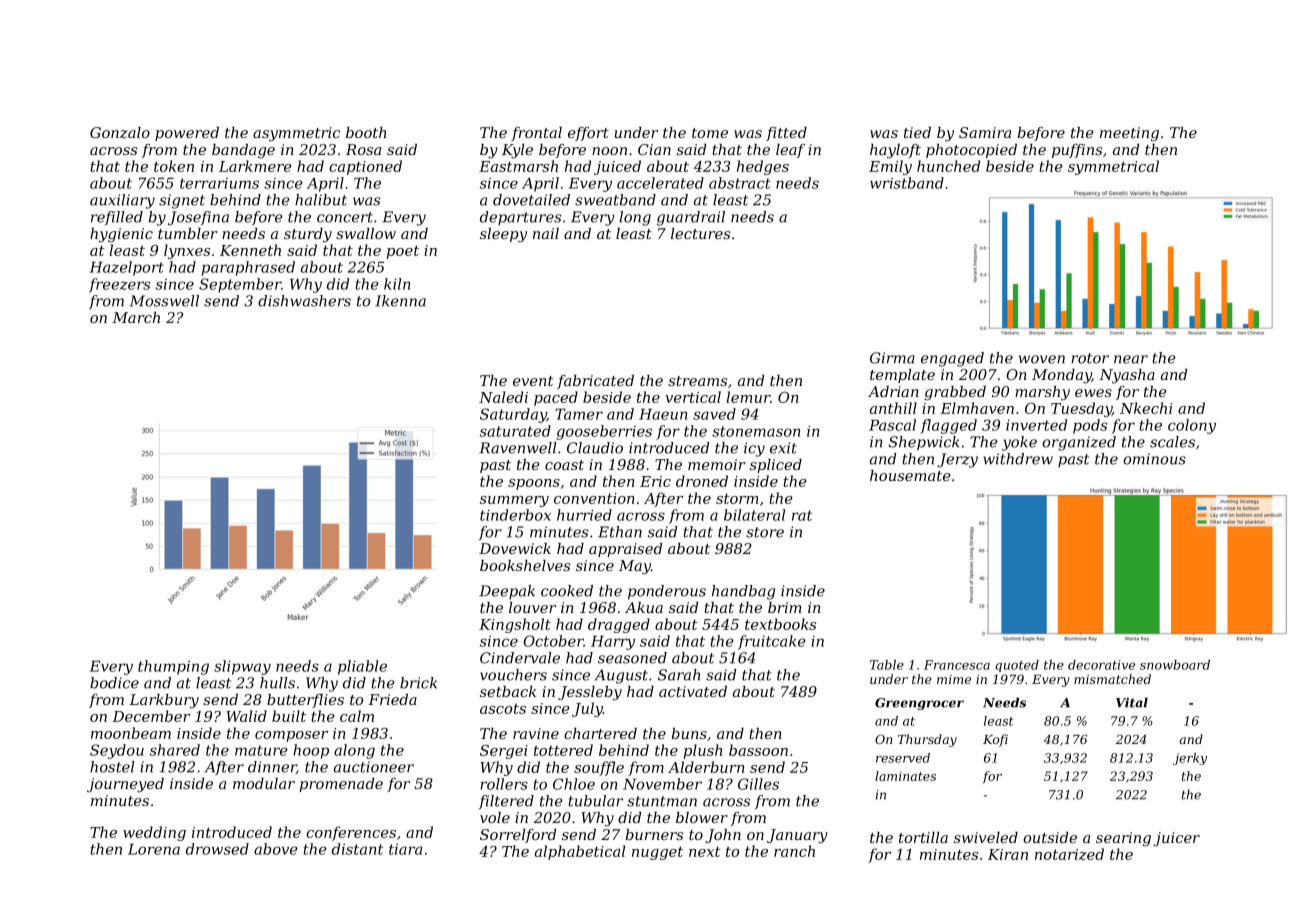  What do you see at coordinates (579, 414) in the image?
I see `Tamer` at bounding box center [579, 414].
